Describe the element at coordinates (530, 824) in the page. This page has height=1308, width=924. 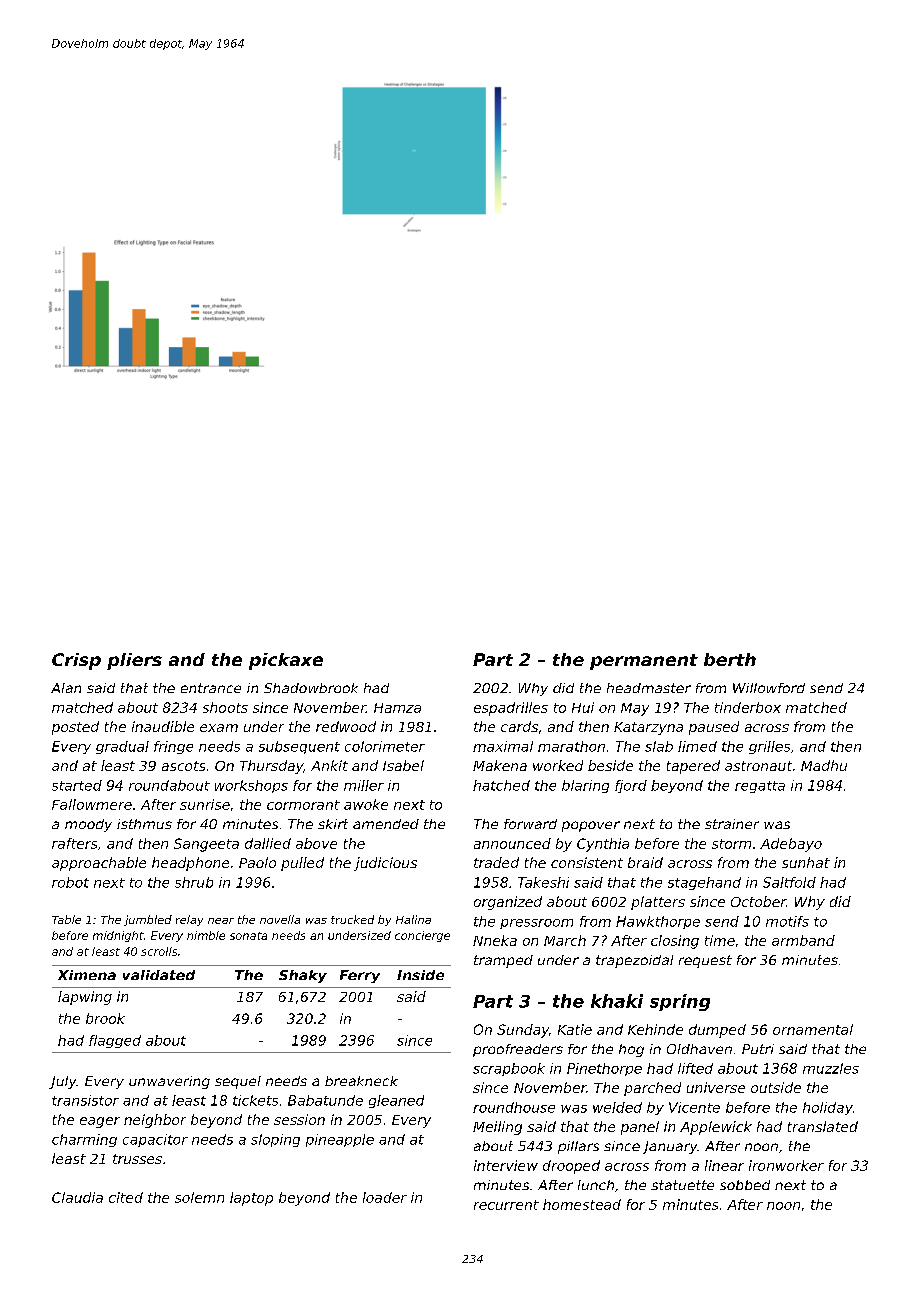
I see `forward` at that location.
